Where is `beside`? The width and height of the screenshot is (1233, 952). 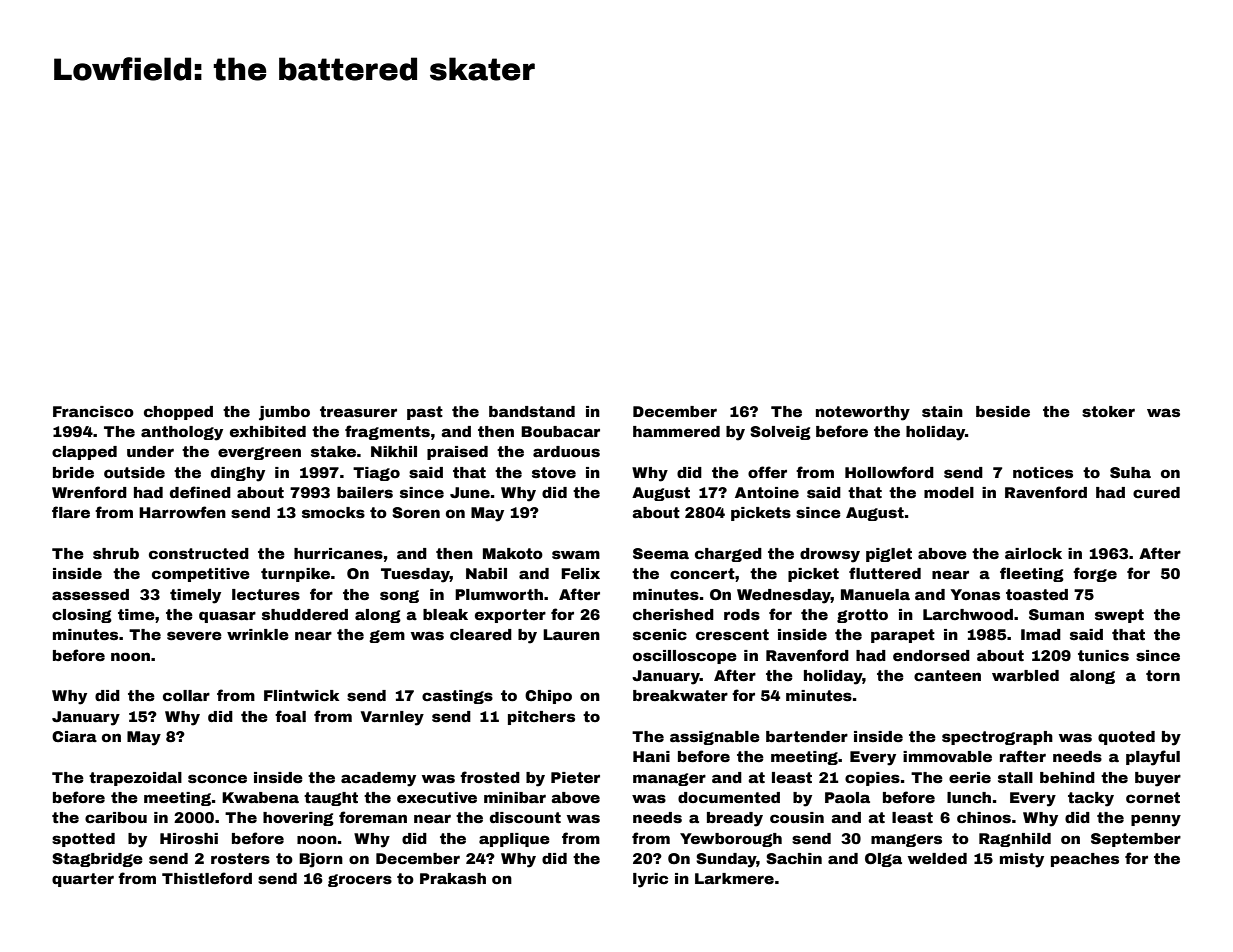 beside is located at coordinates (1003, 411).
